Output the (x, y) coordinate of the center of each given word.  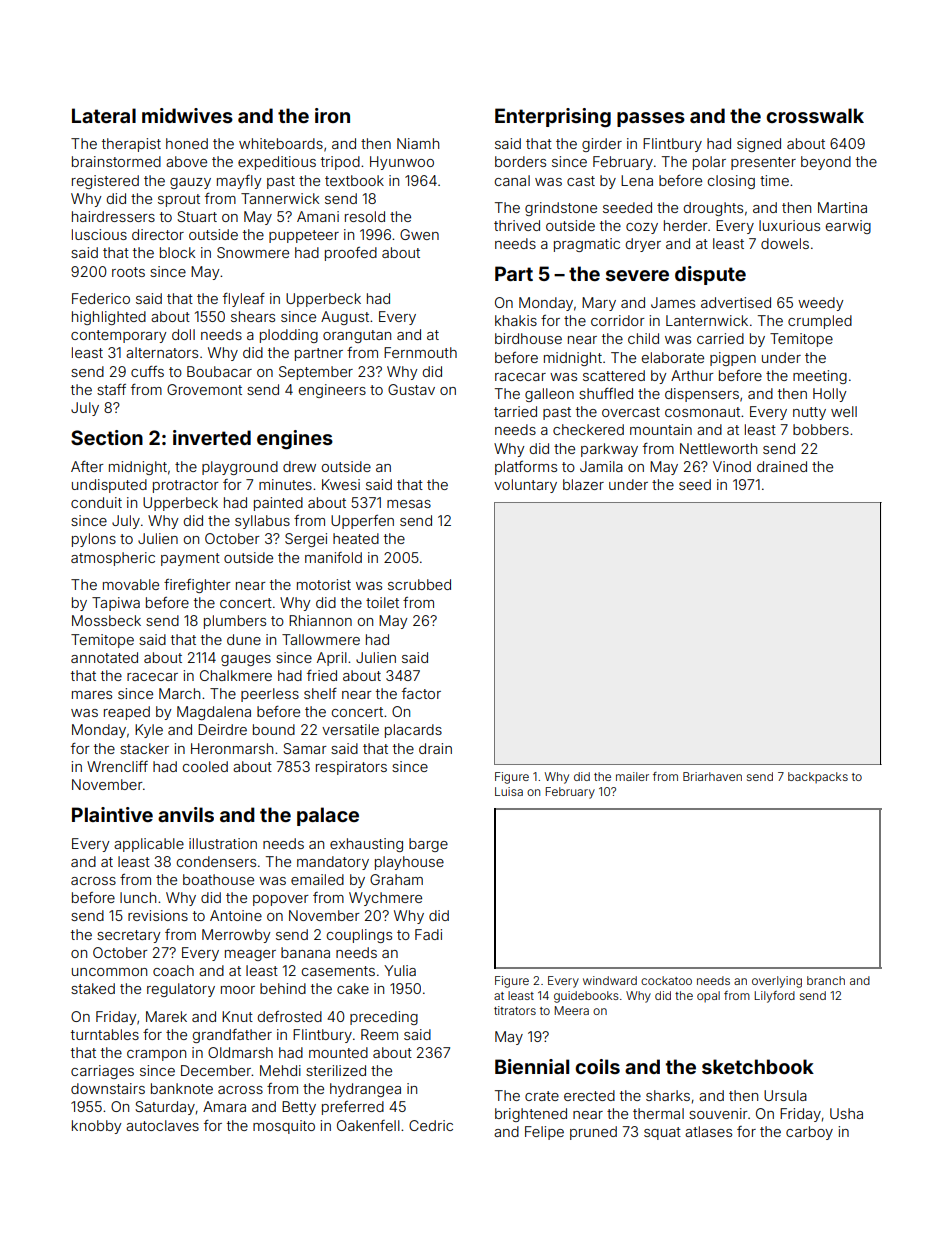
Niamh (418, 143)
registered (105, 182)
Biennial (532, 1066)
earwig (848, 227)
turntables (105, 1034)
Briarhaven (712, 776)
